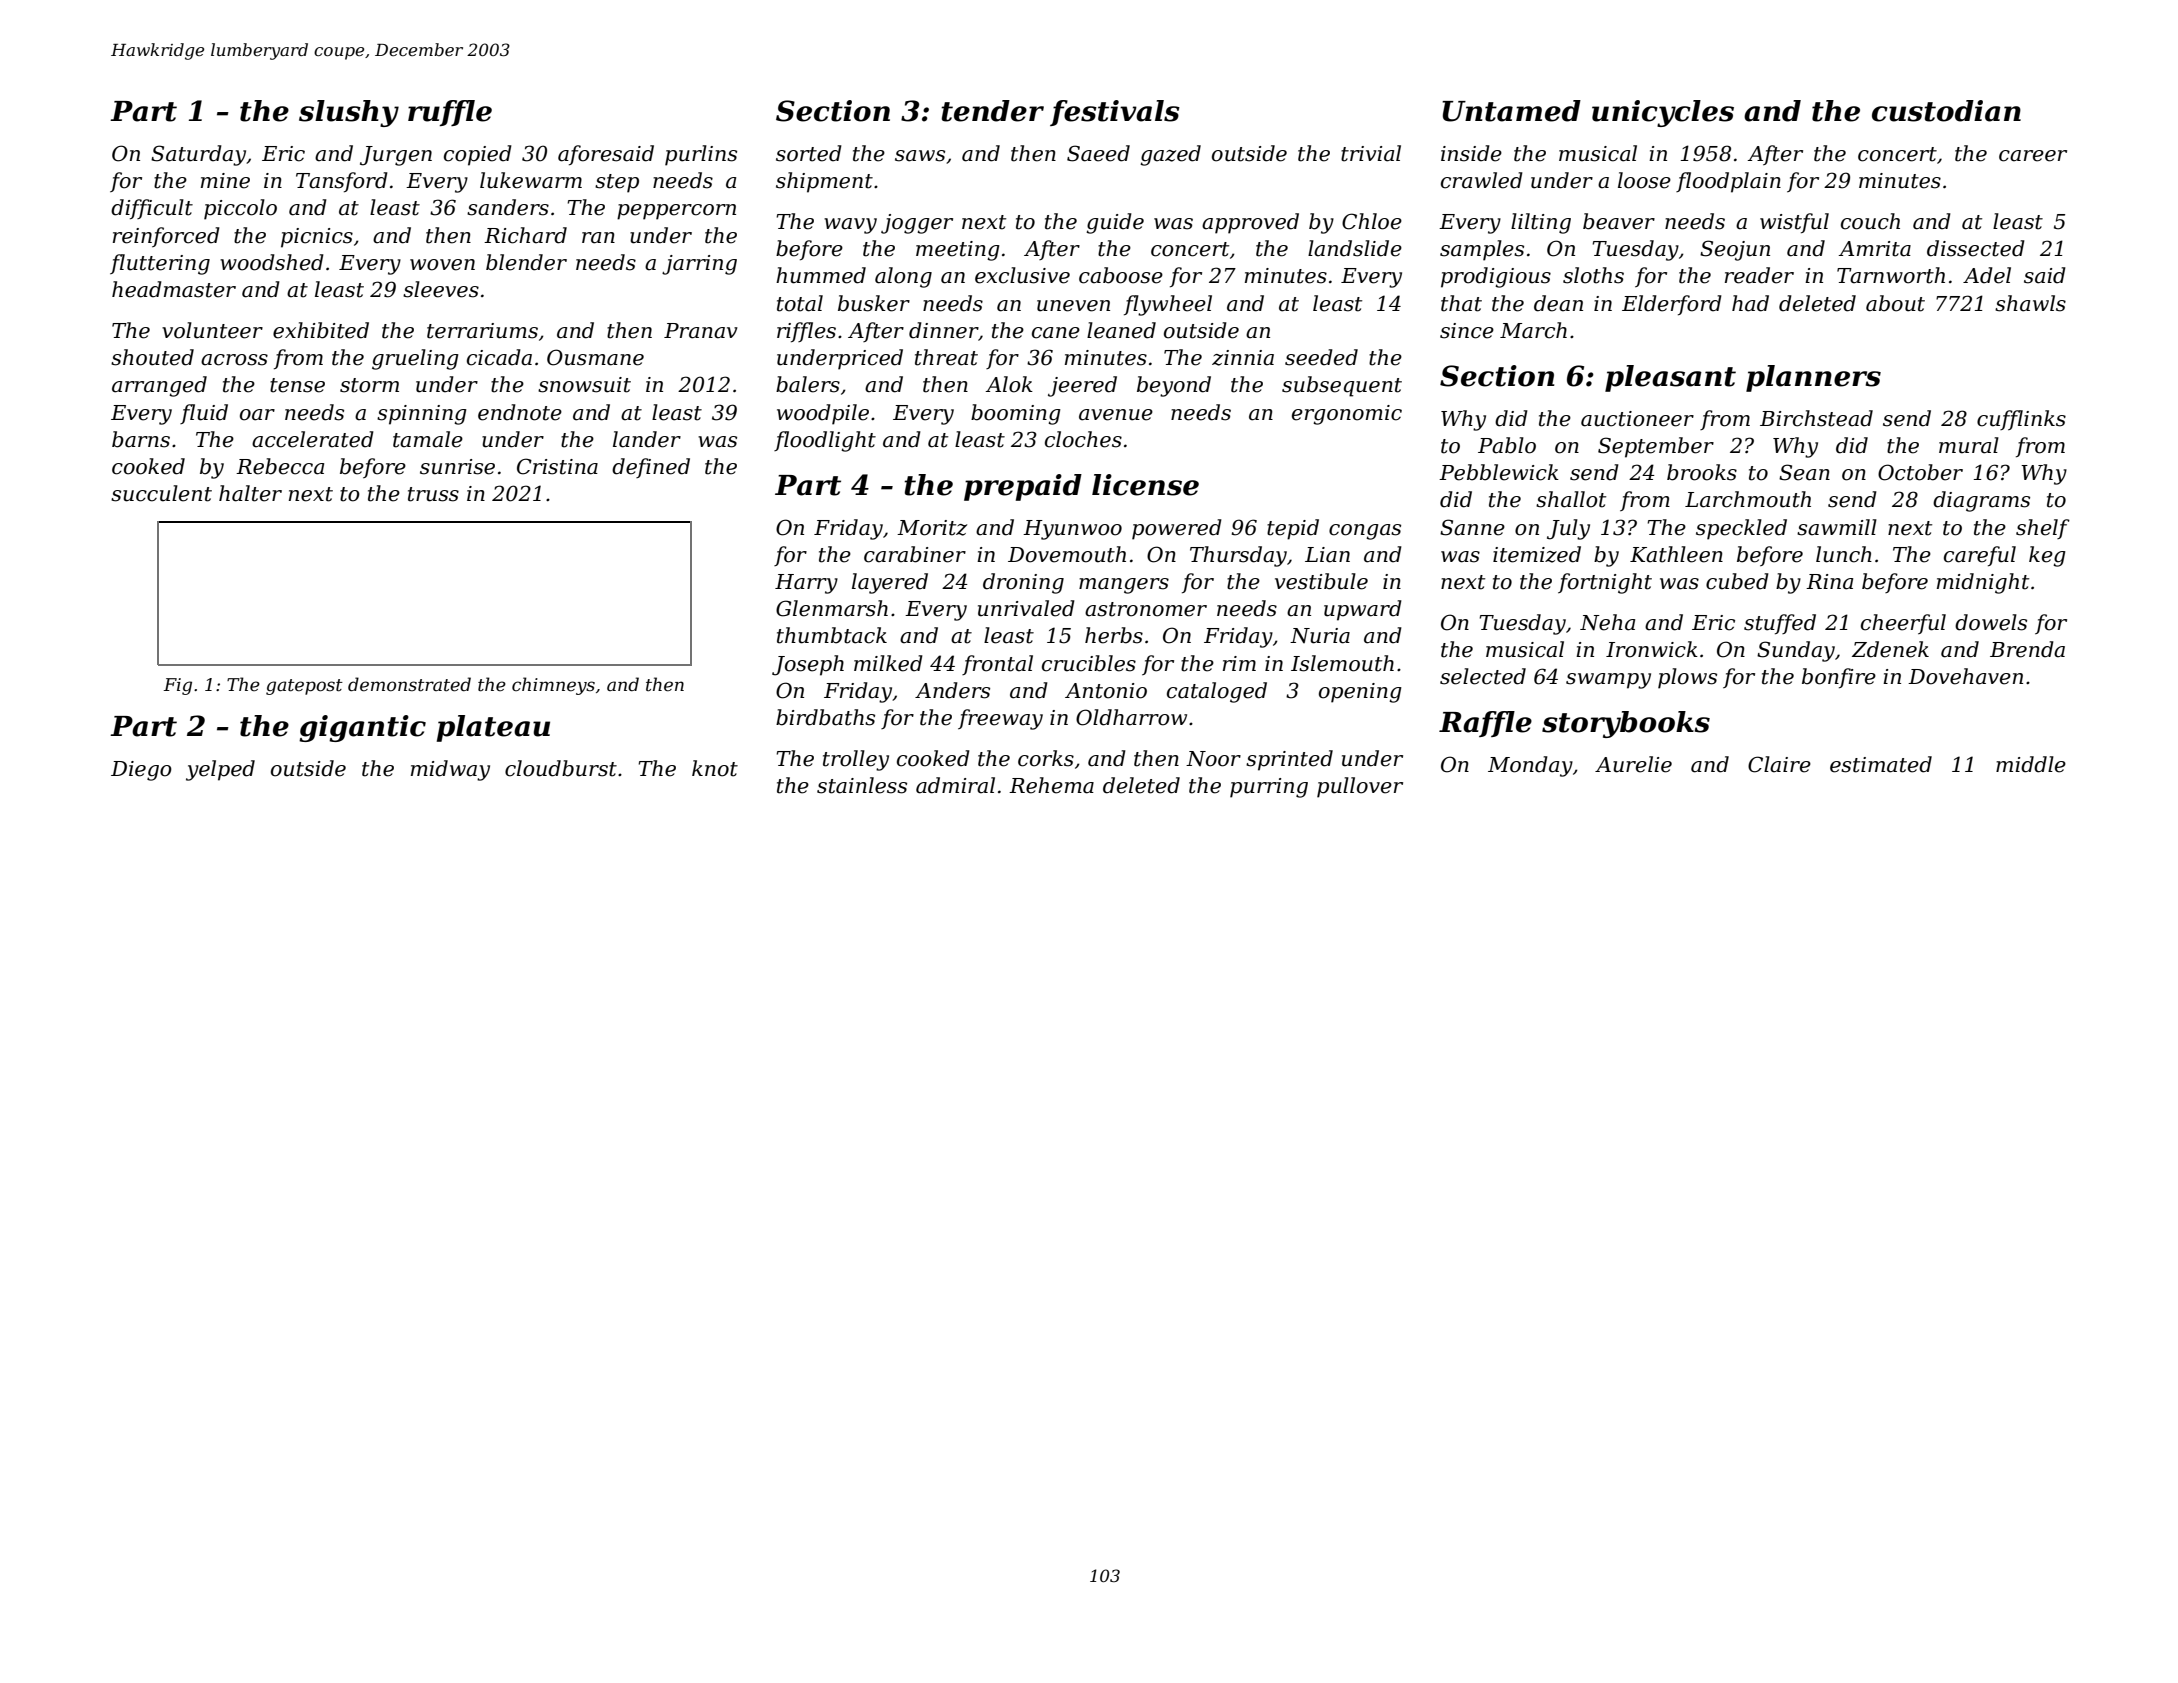 This page has height=1683, width=2178. What do you see at coordinates (396, 156) in the page?
I see `Jurgen` at bounding box center [396, 156].
